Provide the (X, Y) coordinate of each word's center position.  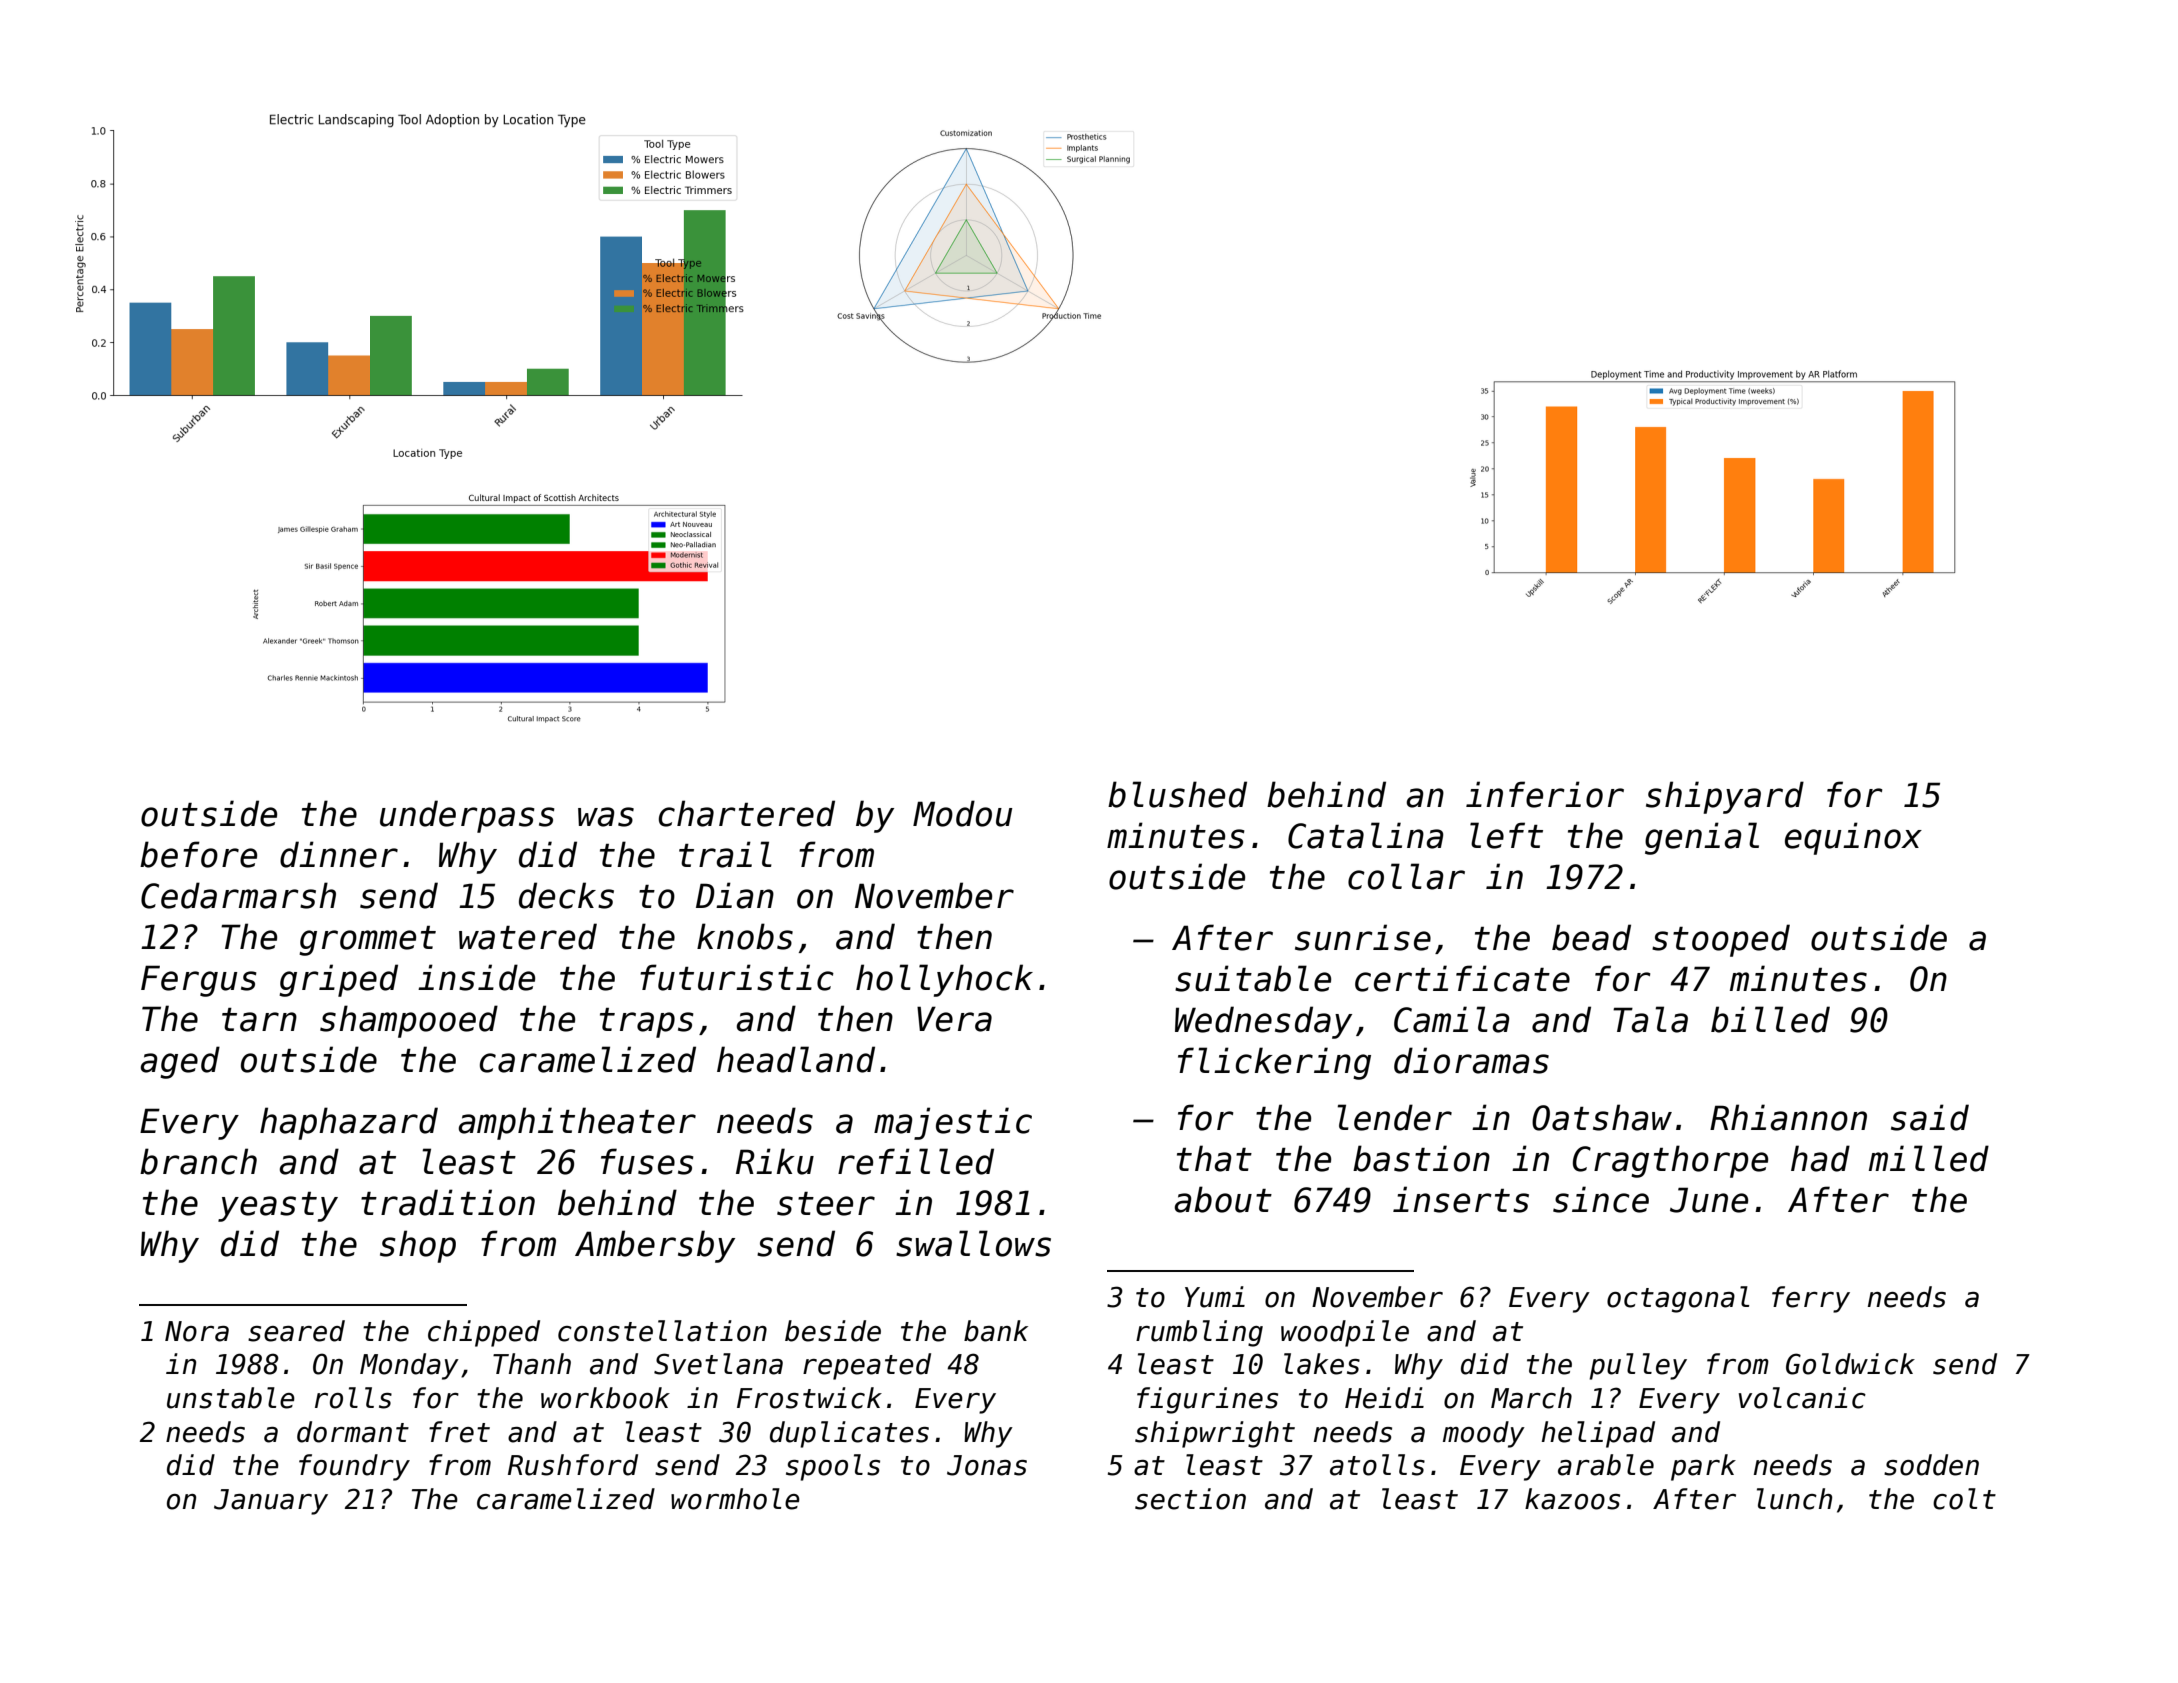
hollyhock (944, 980)
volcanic (1802, 1398)
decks (566, 895)
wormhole (735, 1499)
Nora (197, 1331)
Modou (962, 813)
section (1190, 1499)
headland (796, 1059)
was (606, 817)
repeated (867, 1366)
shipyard (1725, 797)
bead (1591, 937)
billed (1770, 1019)
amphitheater (577, 1123)
